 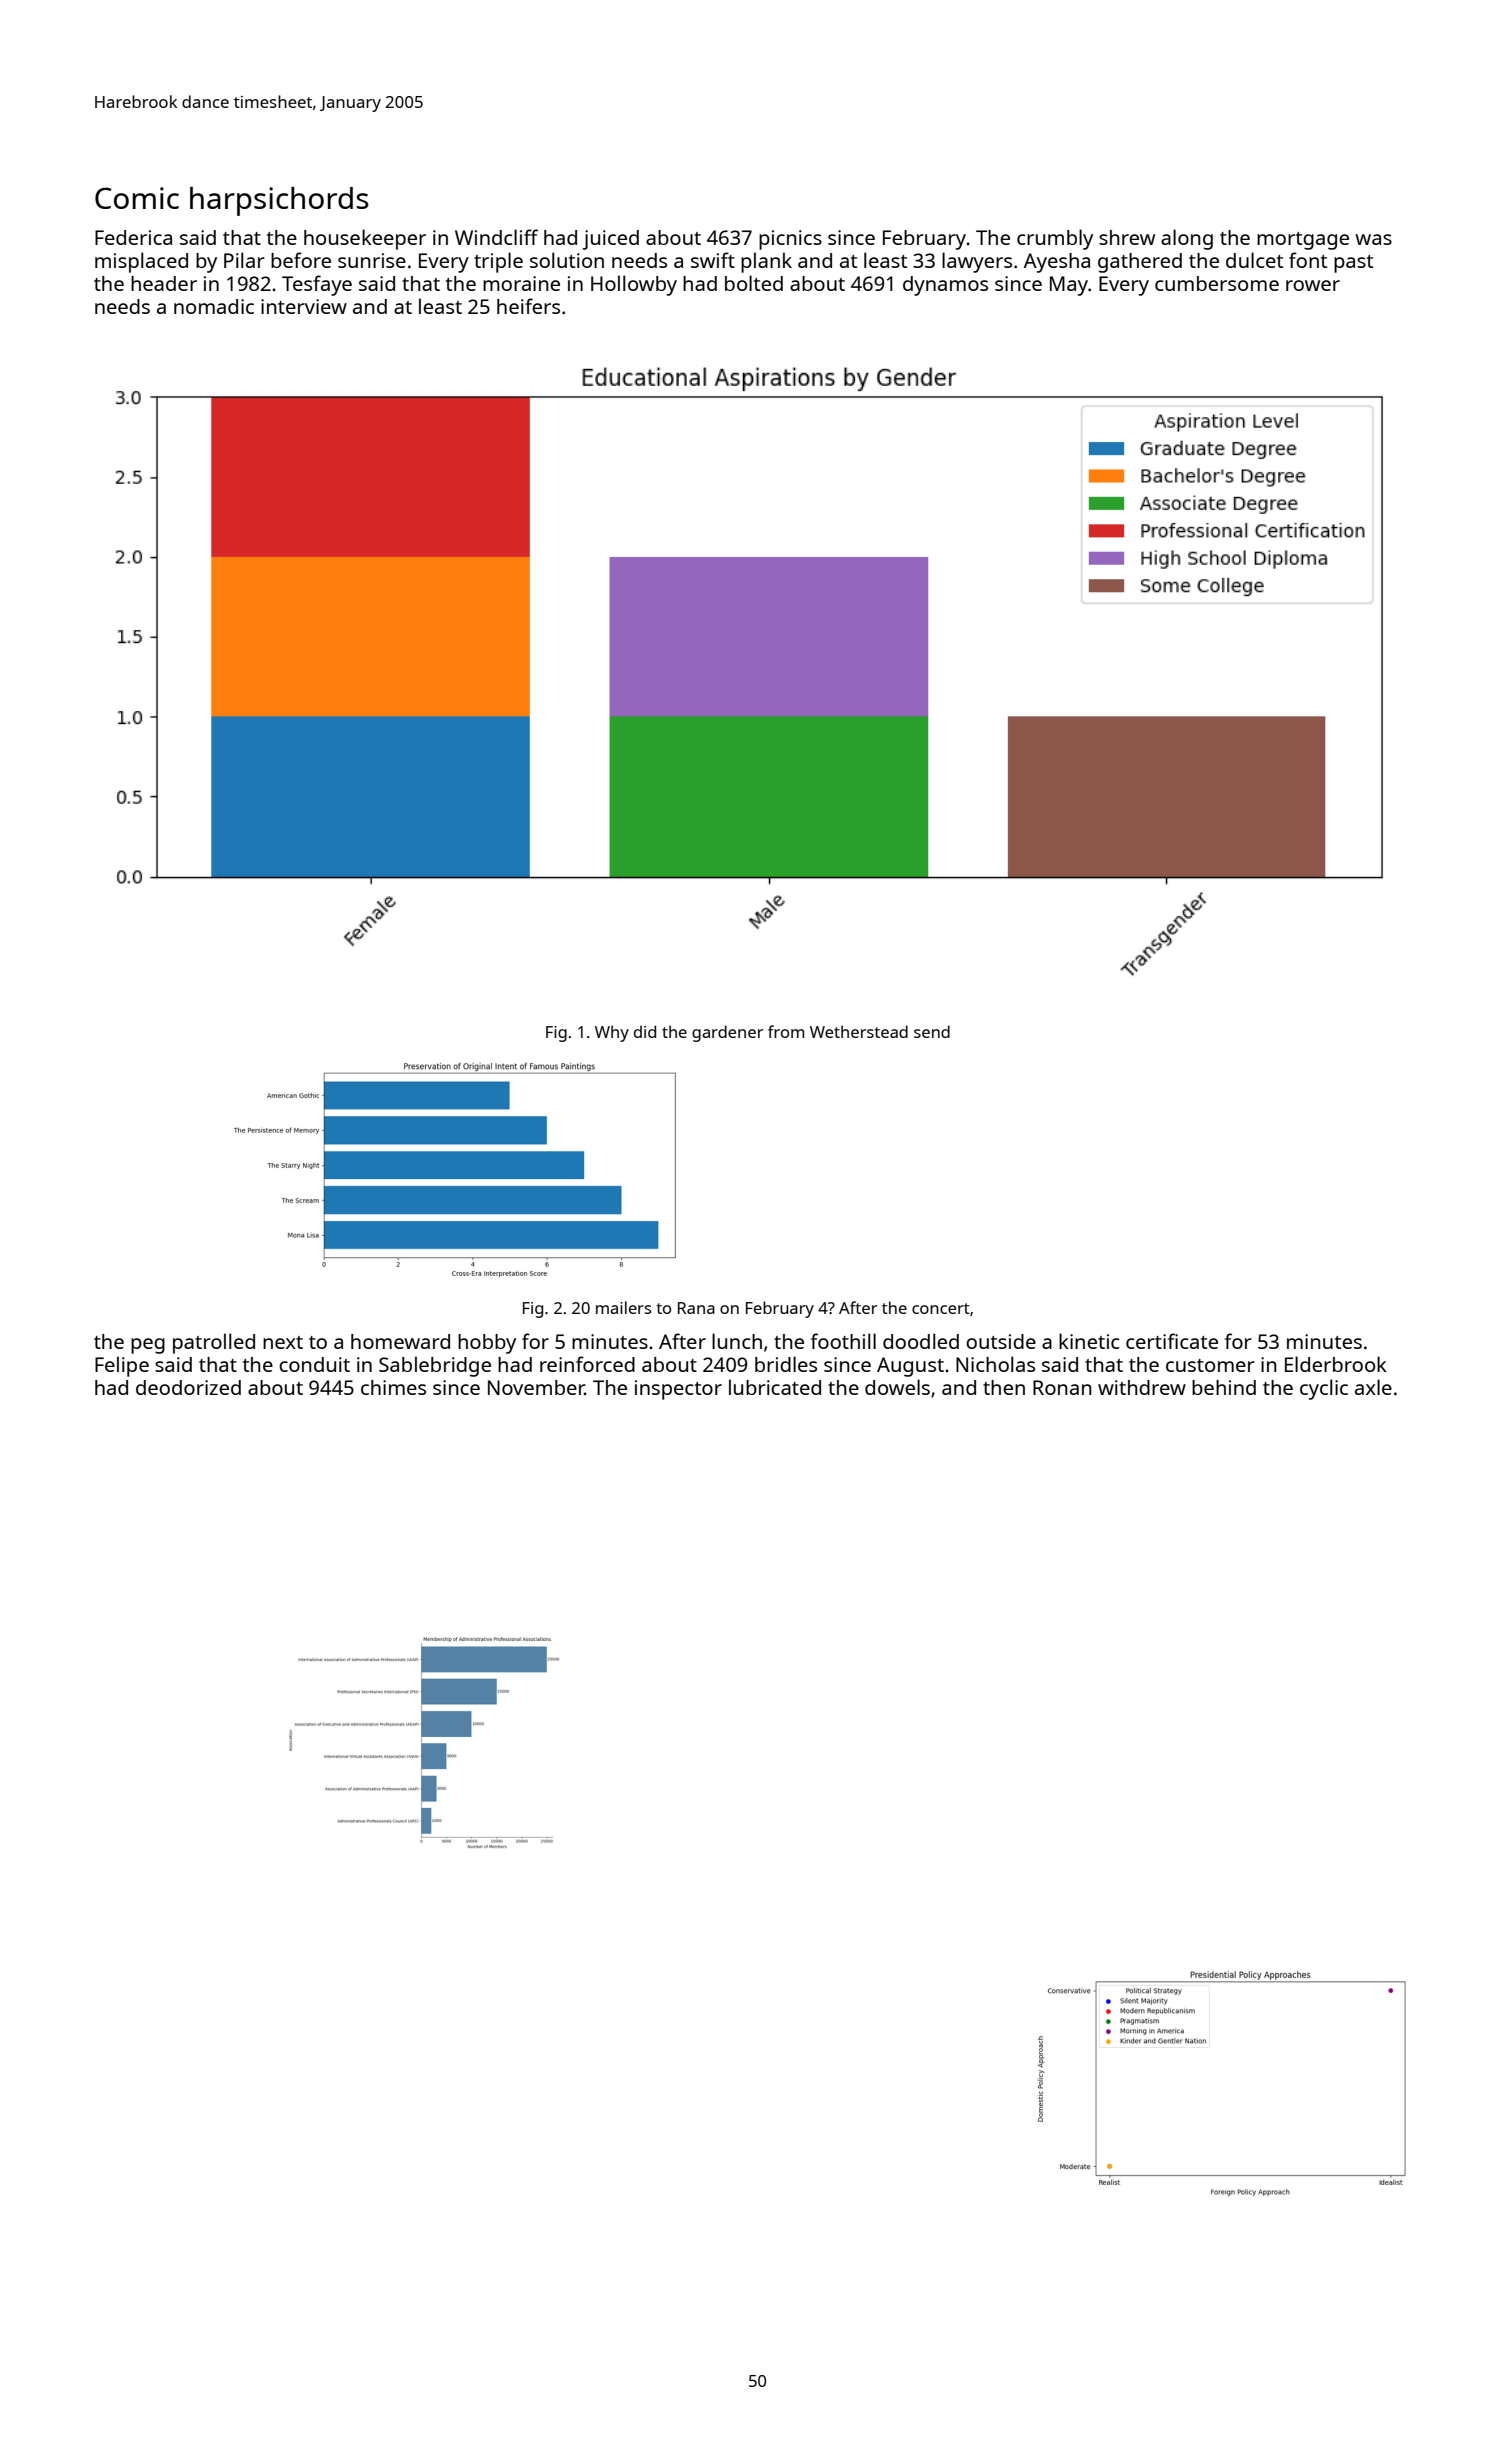 I want to click on did, so click(x=645, y=1031).
